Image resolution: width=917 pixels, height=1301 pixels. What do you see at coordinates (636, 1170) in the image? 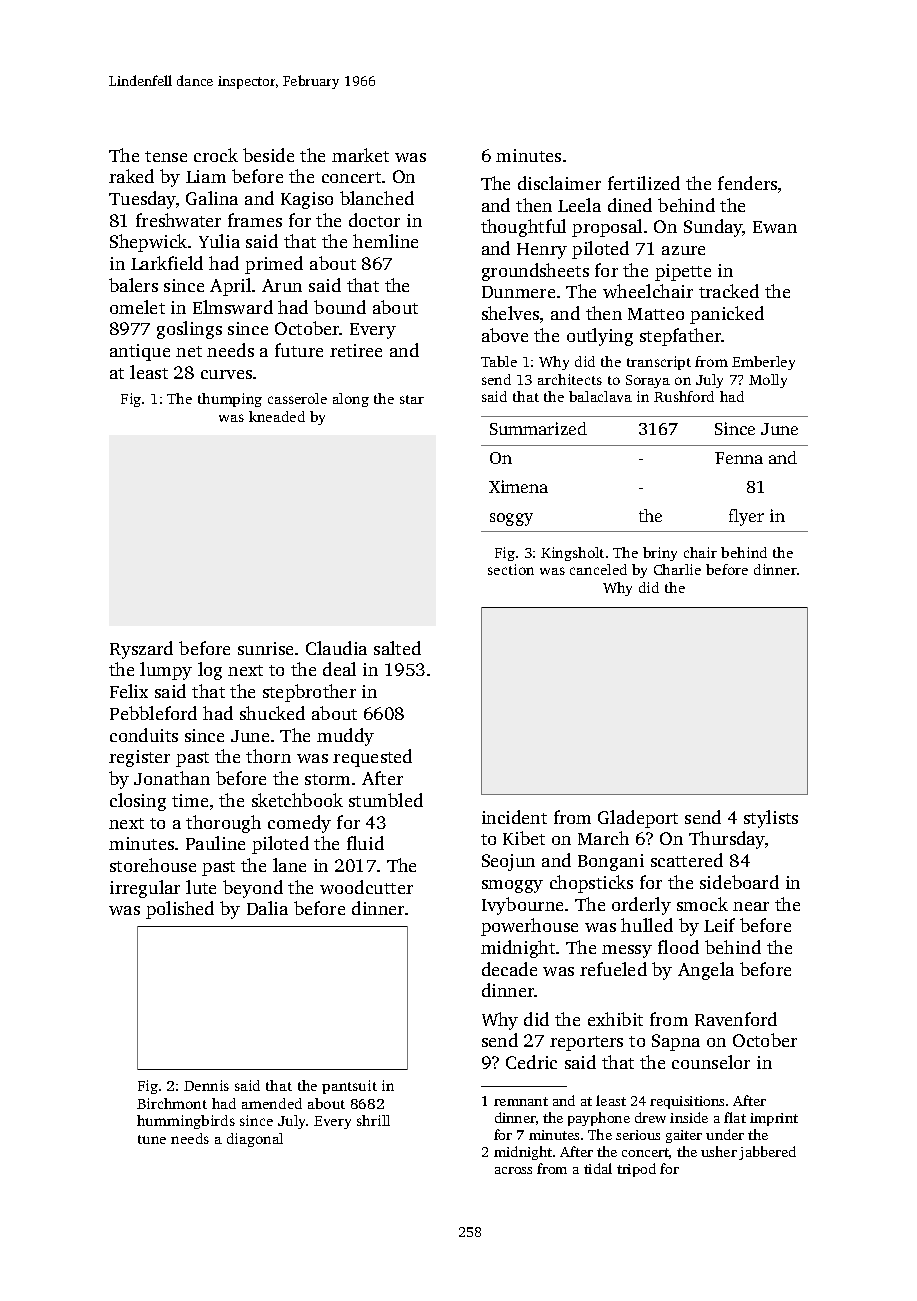
I see `tripod` at bounding box center [636, 1170].
